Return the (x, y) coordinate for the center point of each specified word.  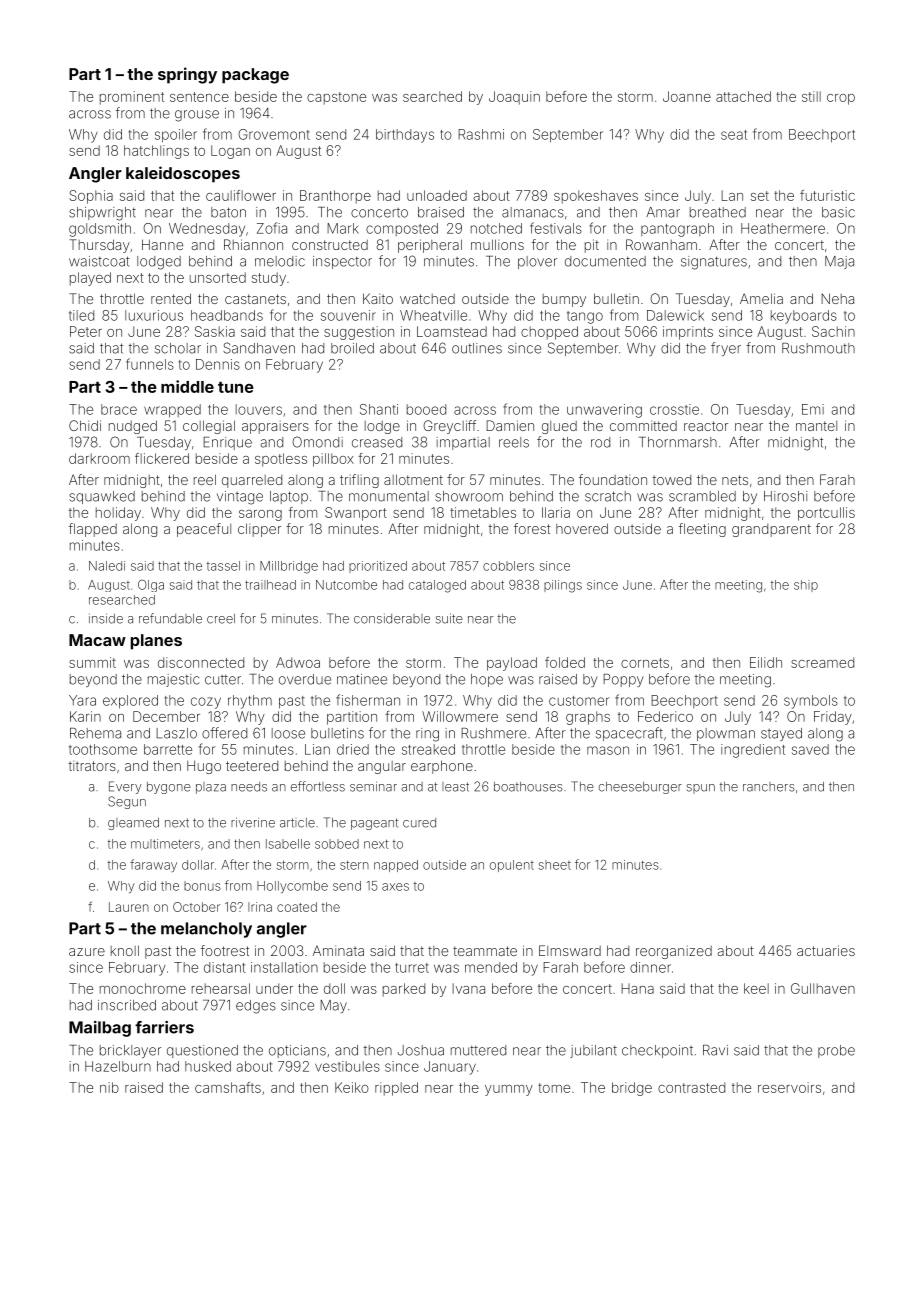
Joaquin (514, 98)
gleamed (133, 824)
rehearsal (221, 988)
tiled (81, 315)
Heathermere (783, 228)
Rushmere (493, 733)
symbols (811, 702)
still (811, 96)
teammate (485, 951)
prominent (132, 98)
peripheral (430, 246)
